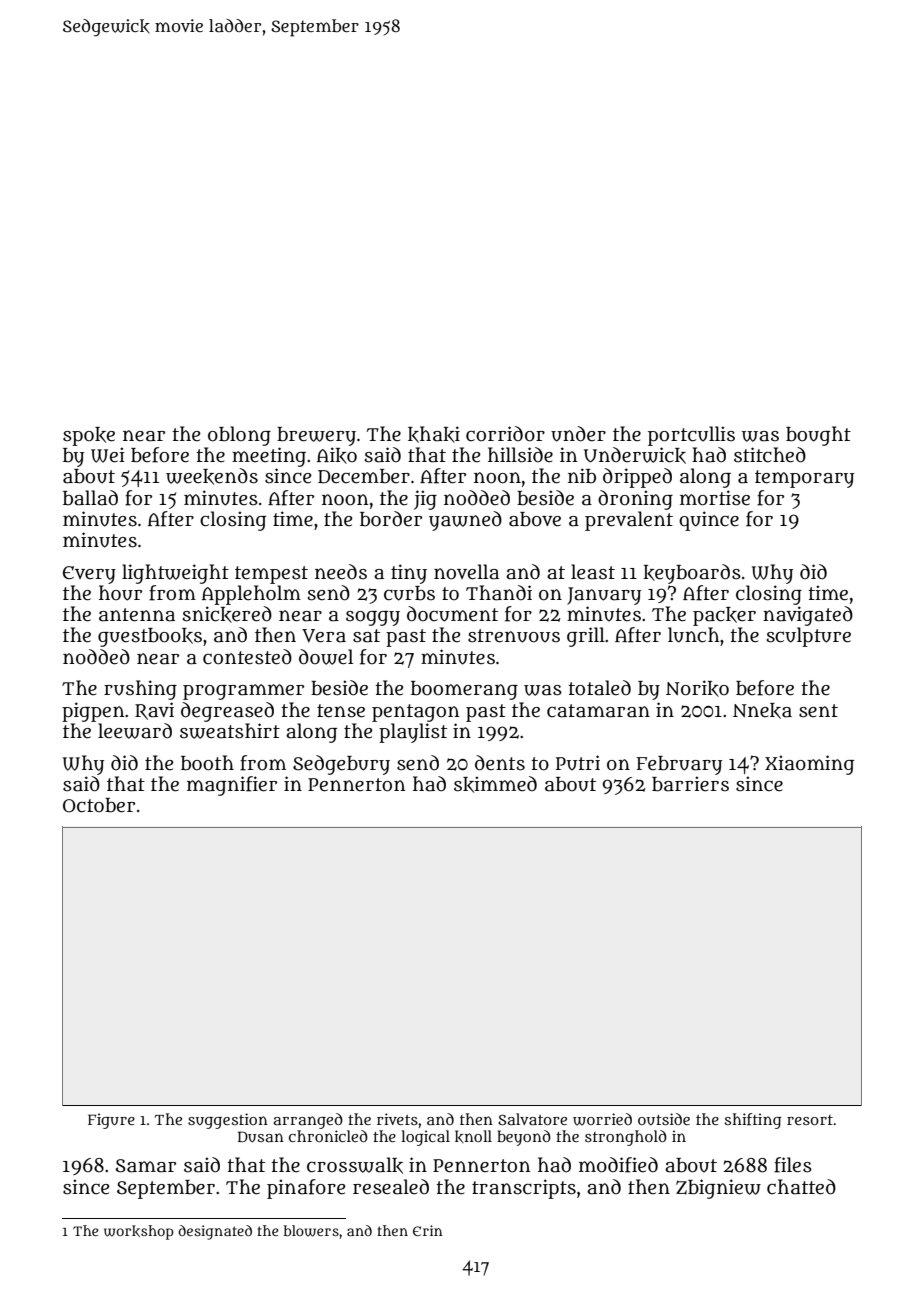  I want to click on shifting, so click(753, 1121).
